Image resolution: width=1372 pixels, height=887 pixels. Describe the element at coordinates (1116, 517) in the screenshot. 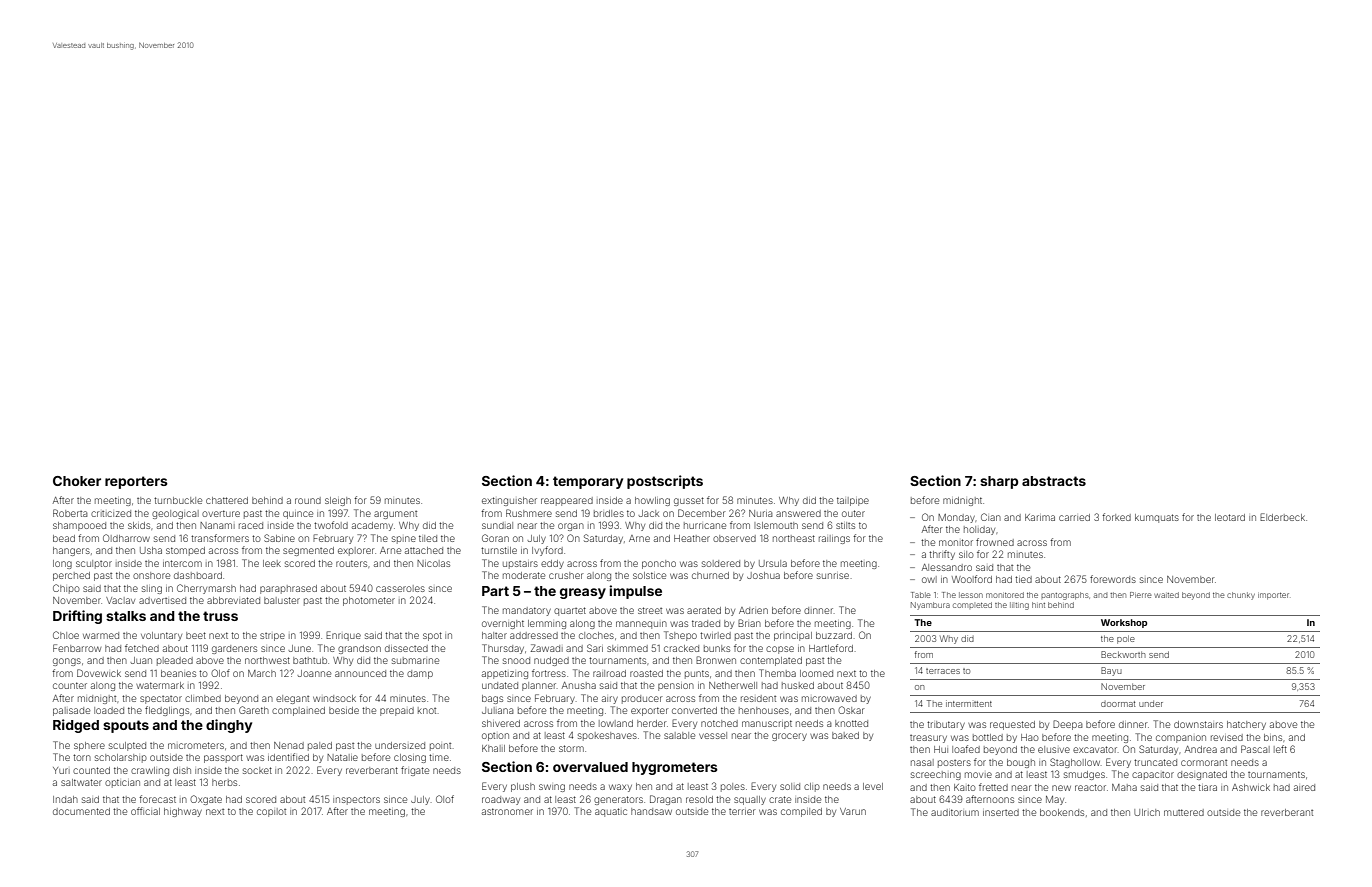

I see `forked` at that location.
